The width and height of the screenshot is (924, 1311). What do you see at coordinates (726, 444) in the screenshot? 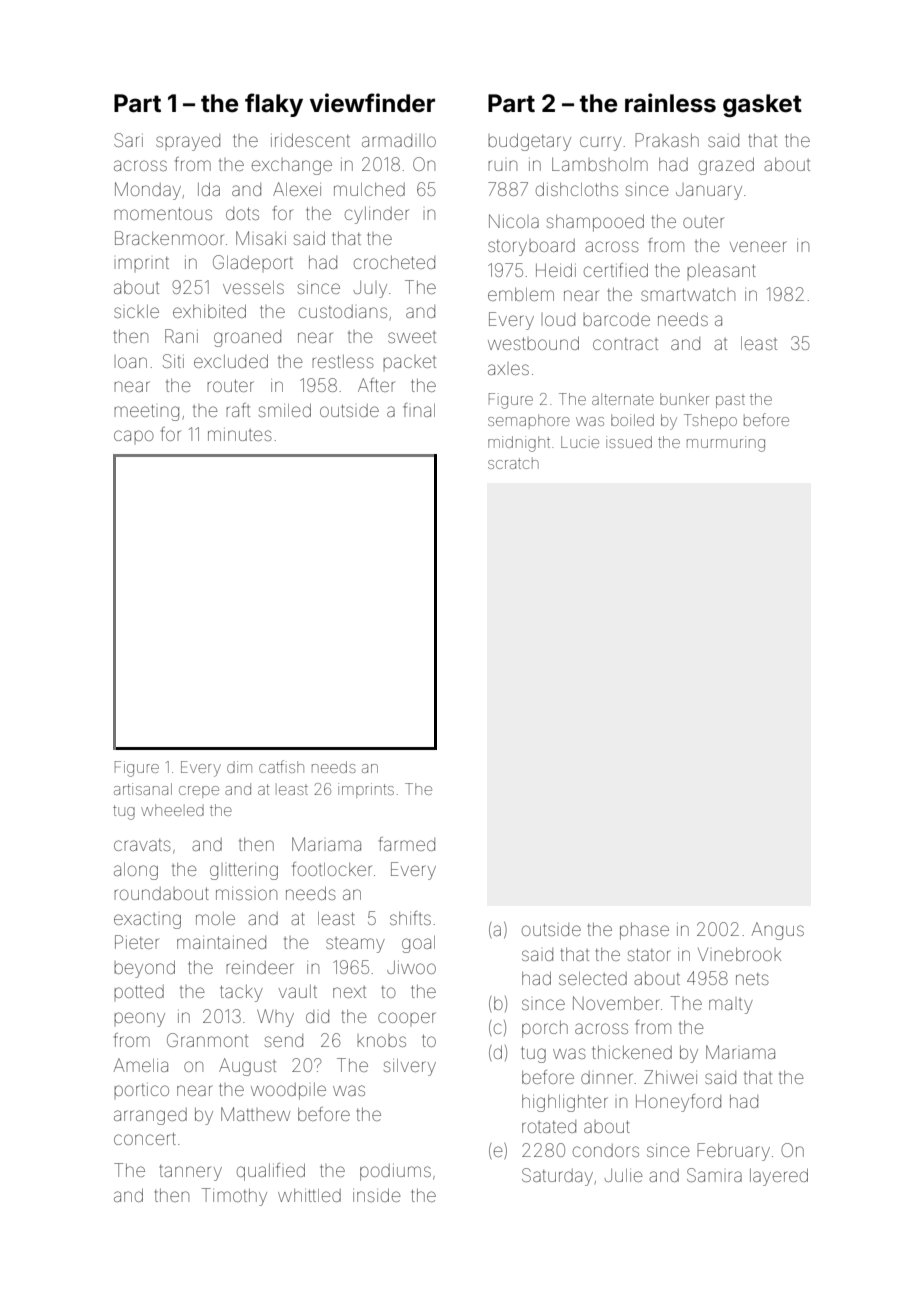
I see `murmuring` at bounding box center [726, 444].
